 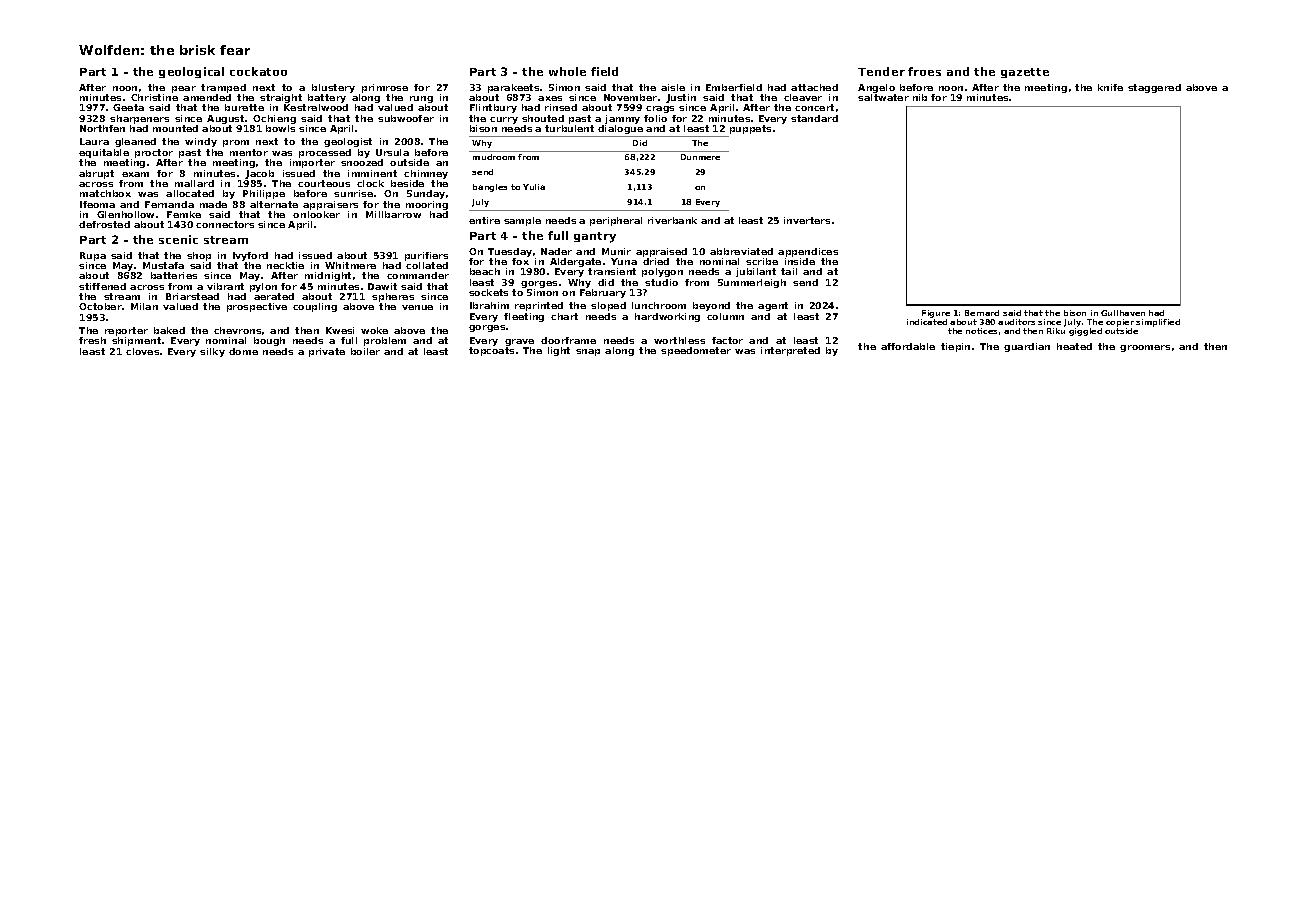 I want to click on cockatoo, so click(x=258, y=71).
